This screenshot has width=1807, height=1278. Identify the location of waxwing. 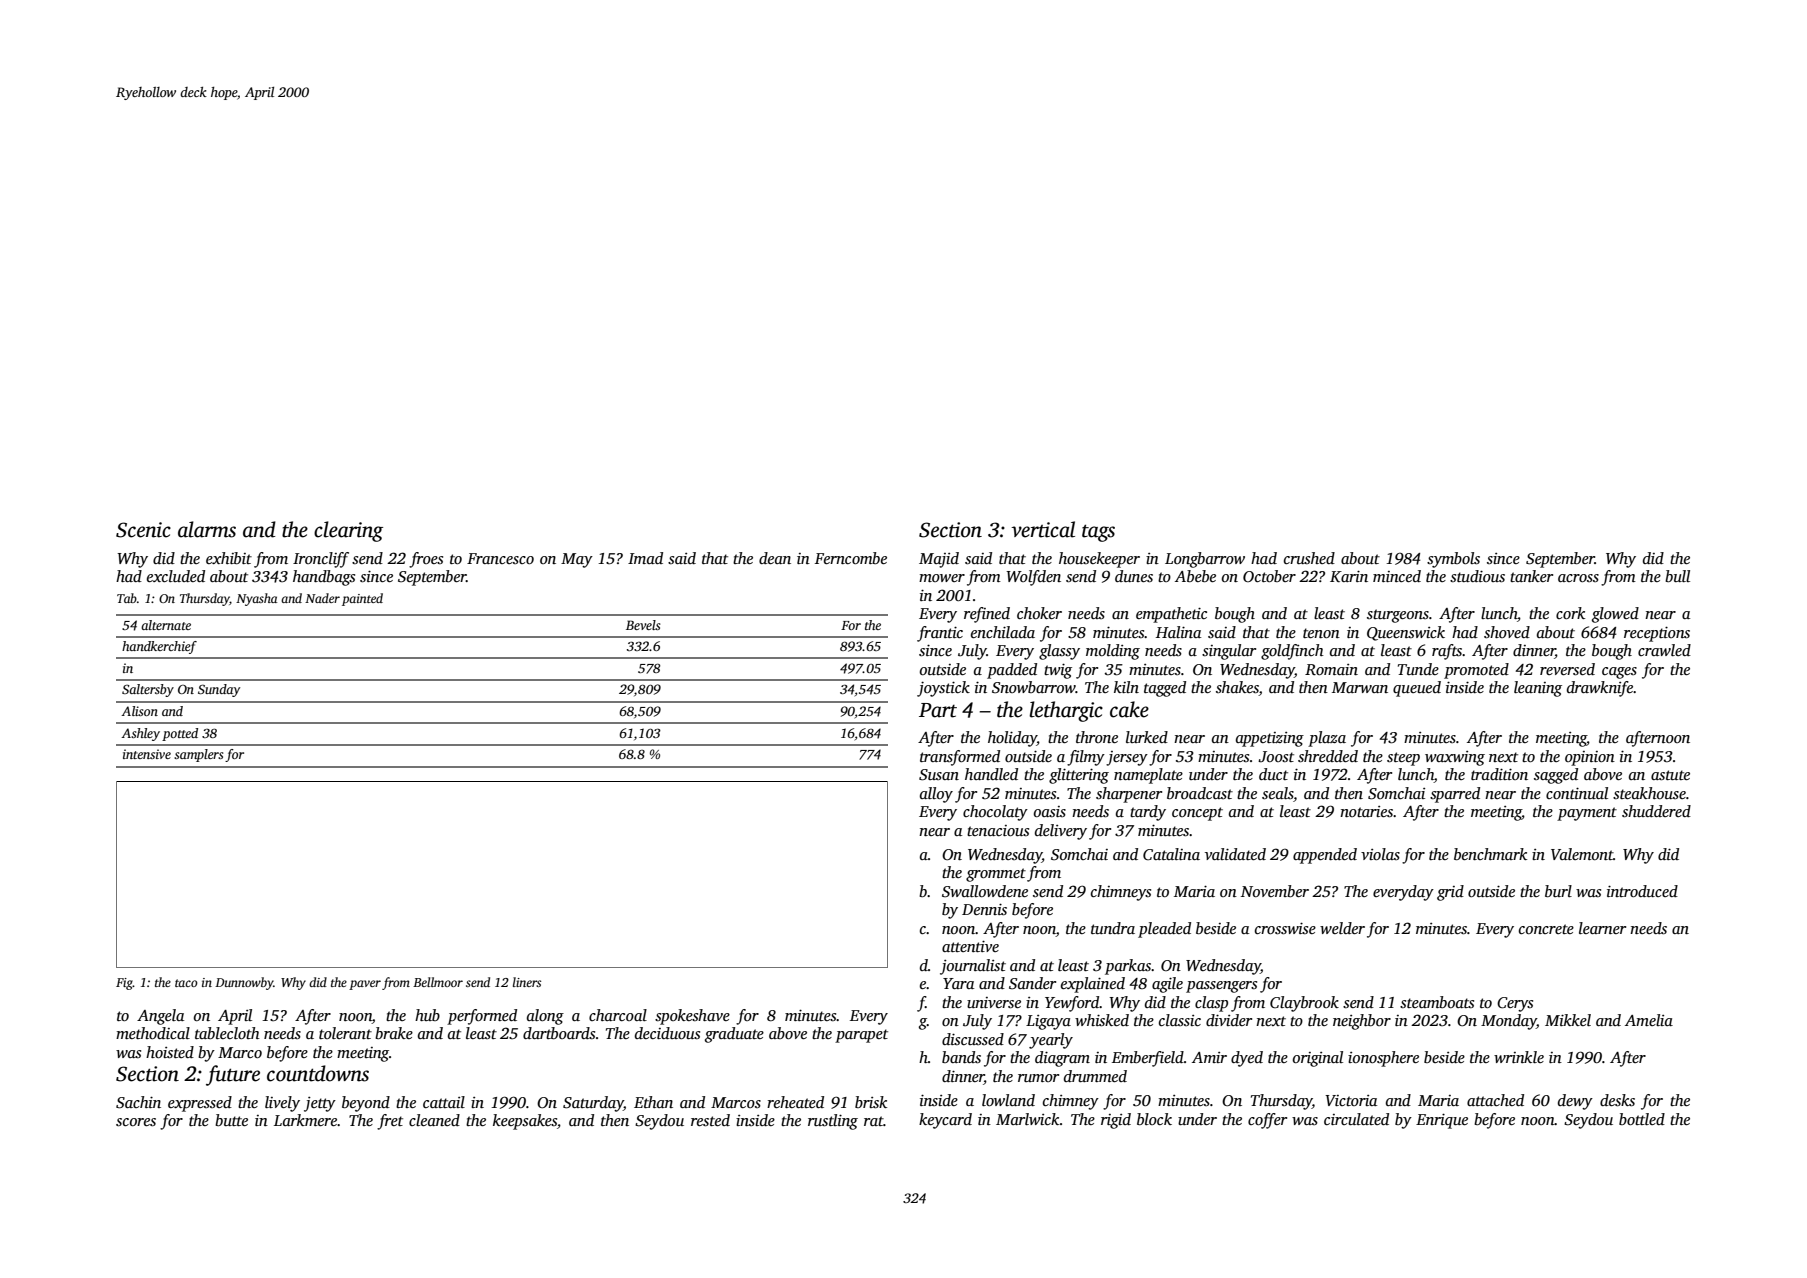
(1455, 758).
